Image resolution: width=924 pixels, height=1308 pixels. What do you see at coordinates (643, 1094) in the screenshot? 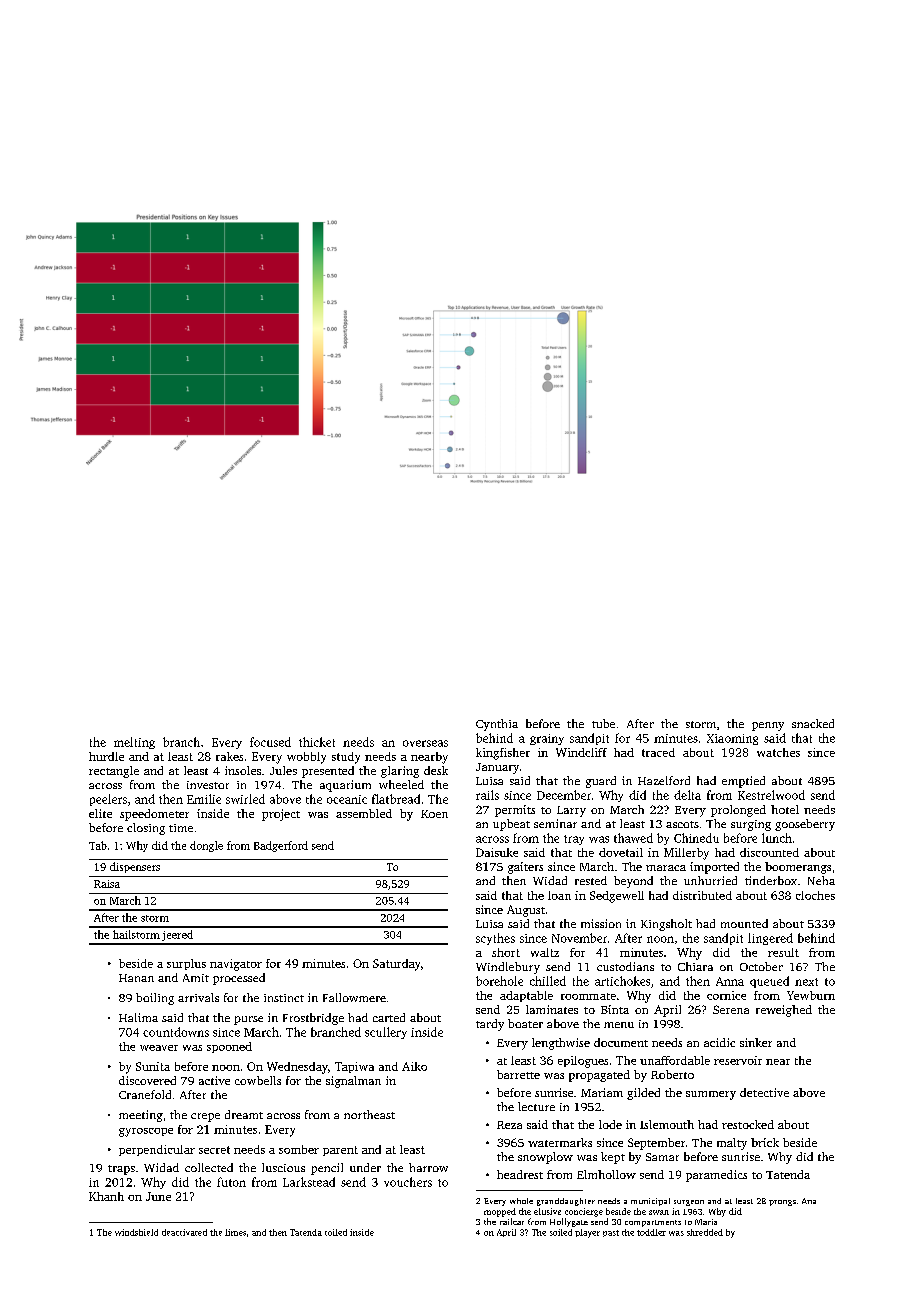
I see `gilded` at bounding box center [643, 1094].
